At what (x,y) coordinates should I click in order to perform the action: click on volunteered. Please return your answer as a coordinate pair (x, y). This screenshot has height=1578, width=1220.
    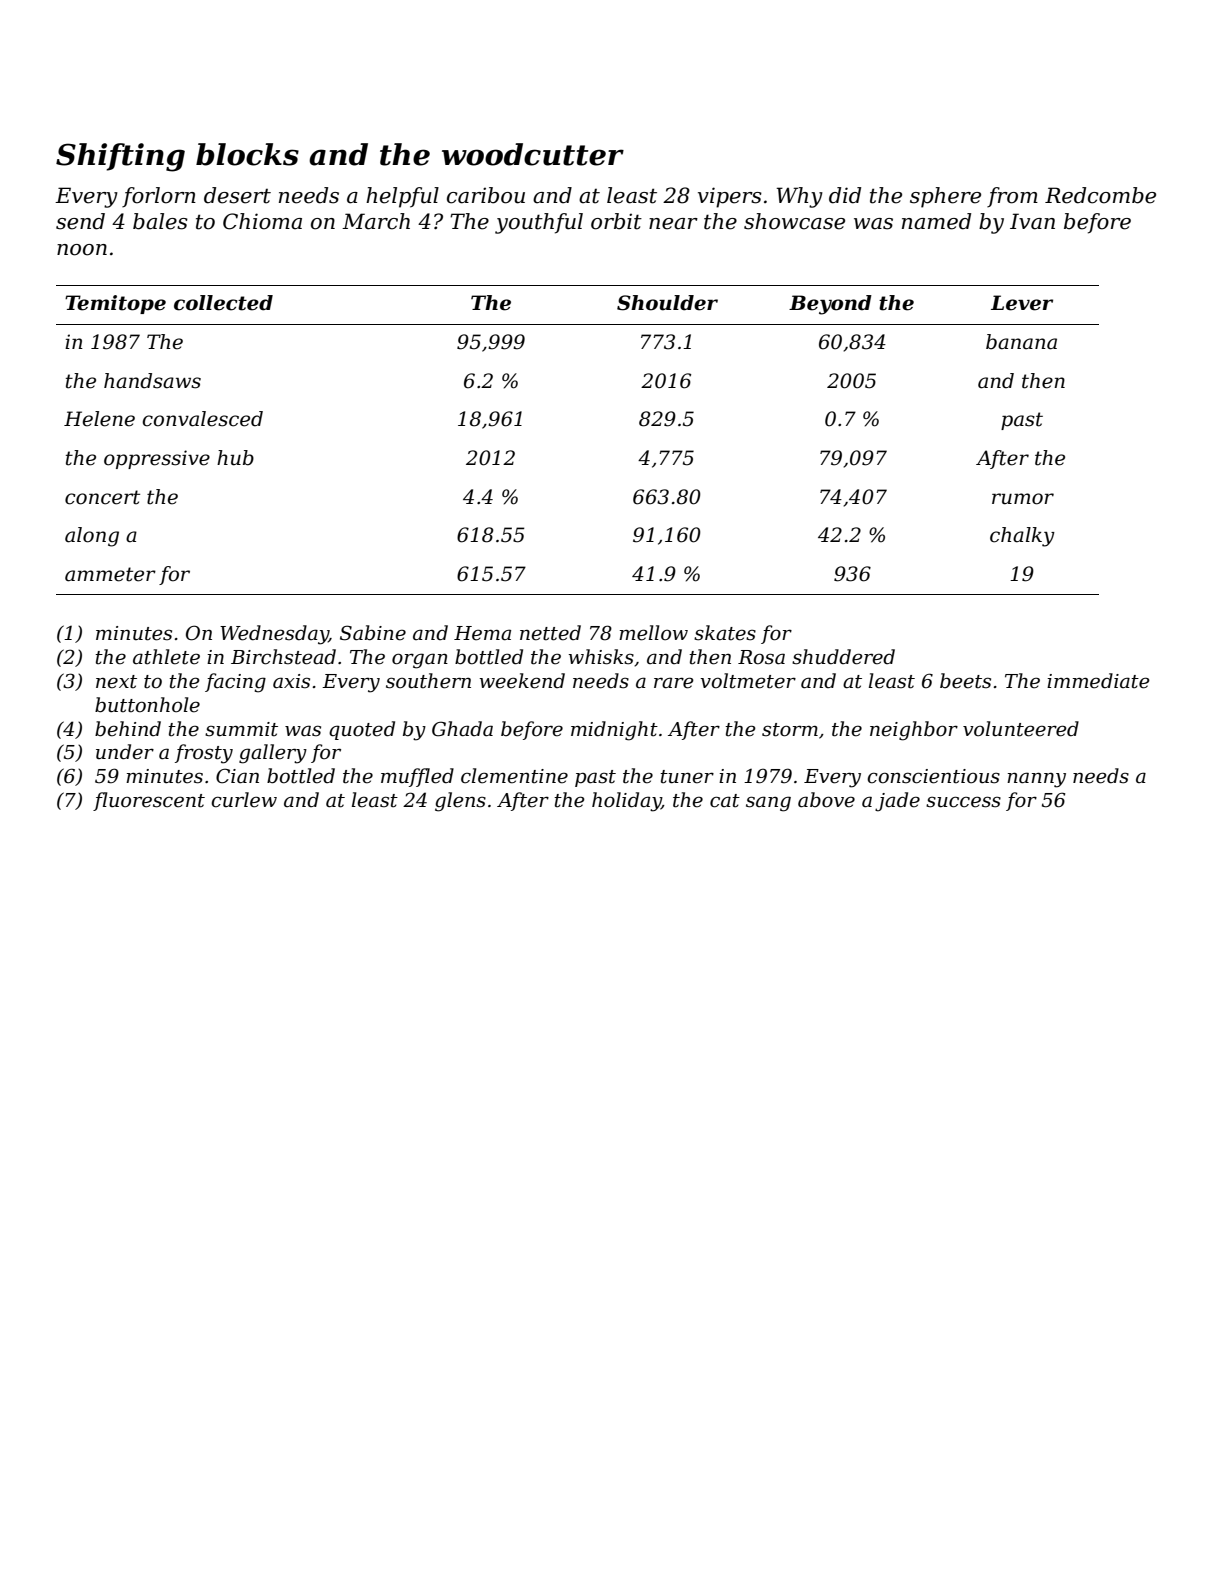
    Looking at the image, I should click on (1021, 729).
